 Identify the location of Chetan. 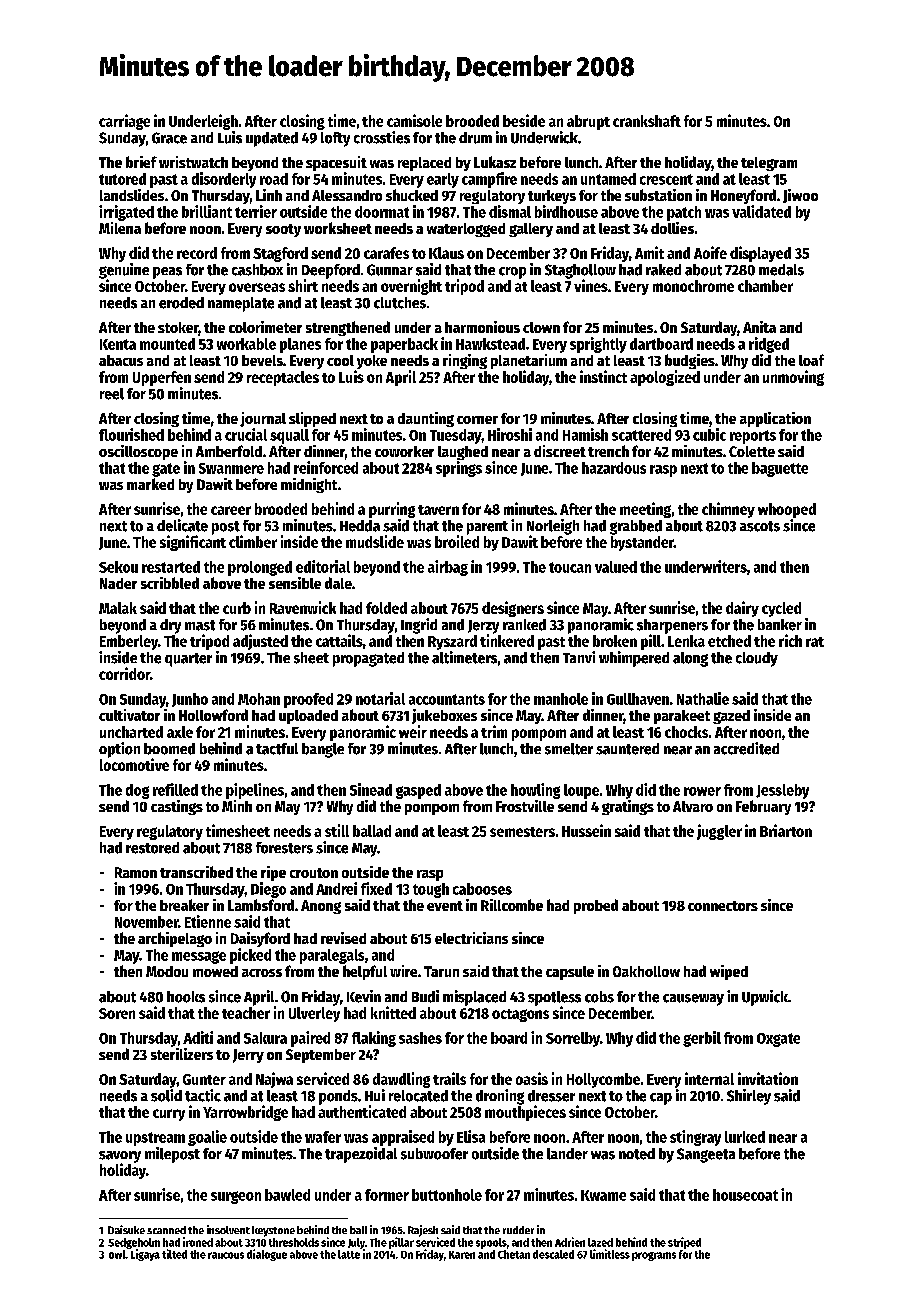
(514, 1254).
